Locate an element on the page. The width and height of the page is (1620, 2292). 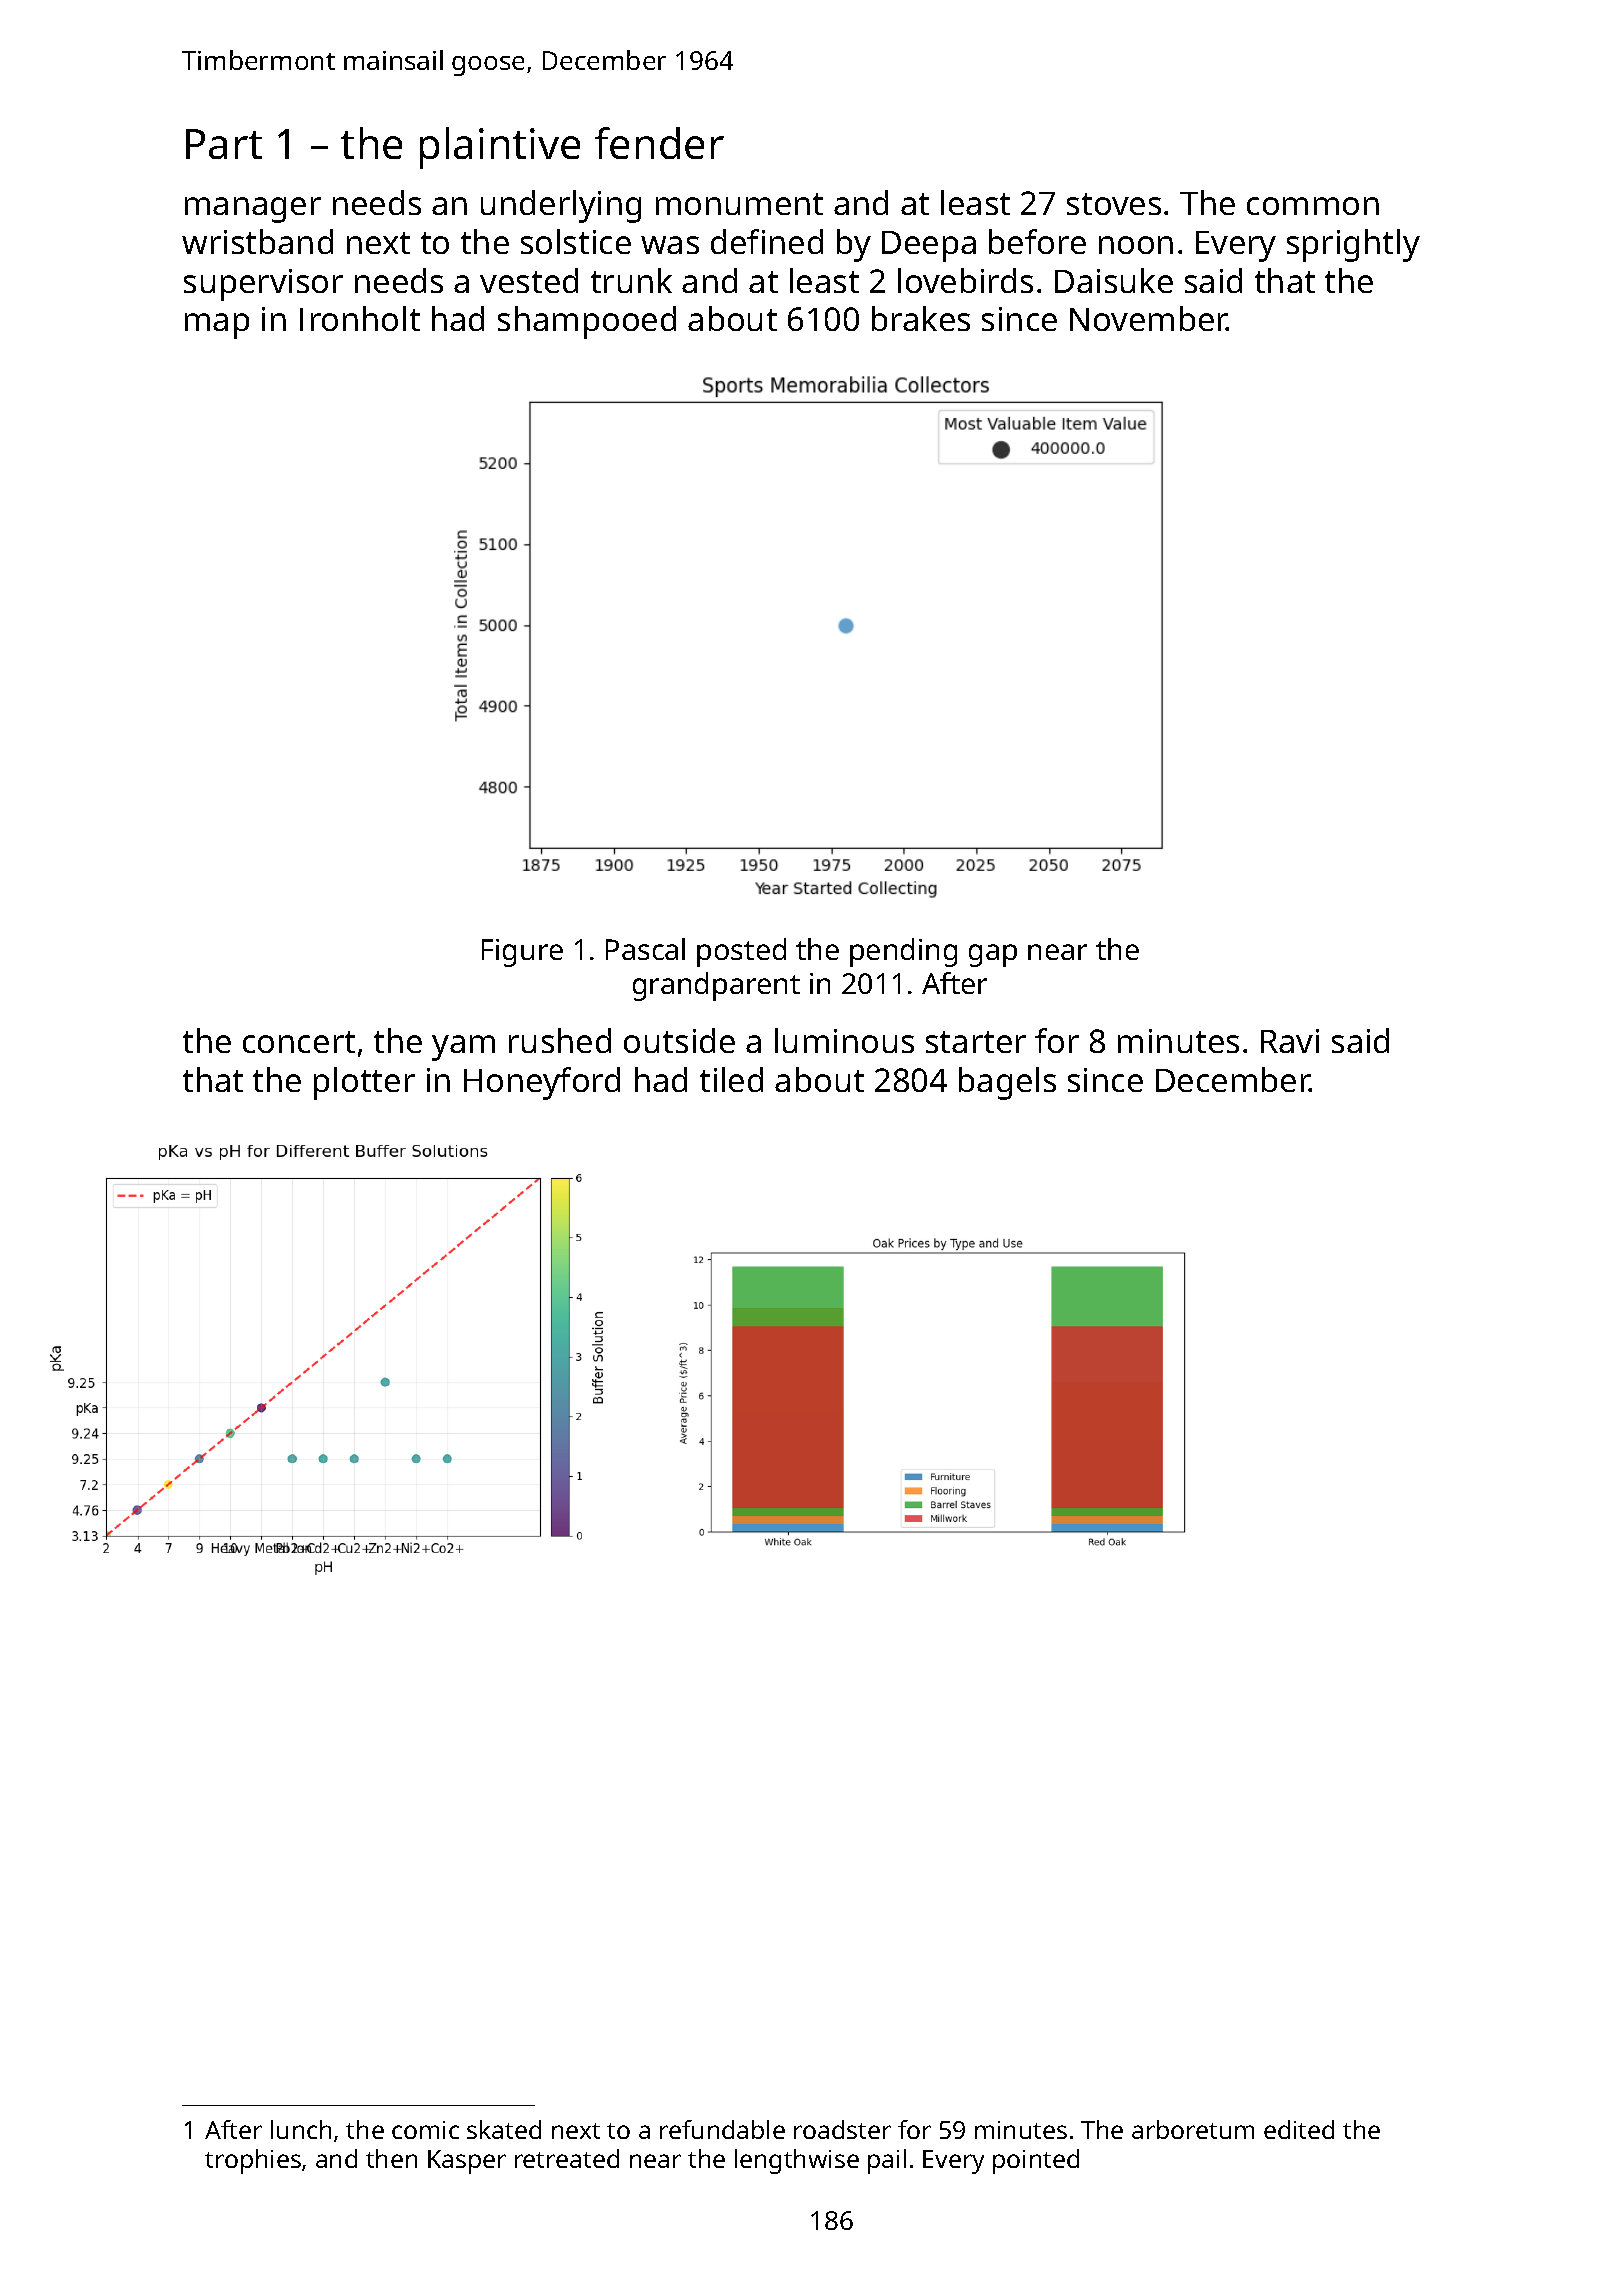
bagels is located at coordinates (1007, 1083).
